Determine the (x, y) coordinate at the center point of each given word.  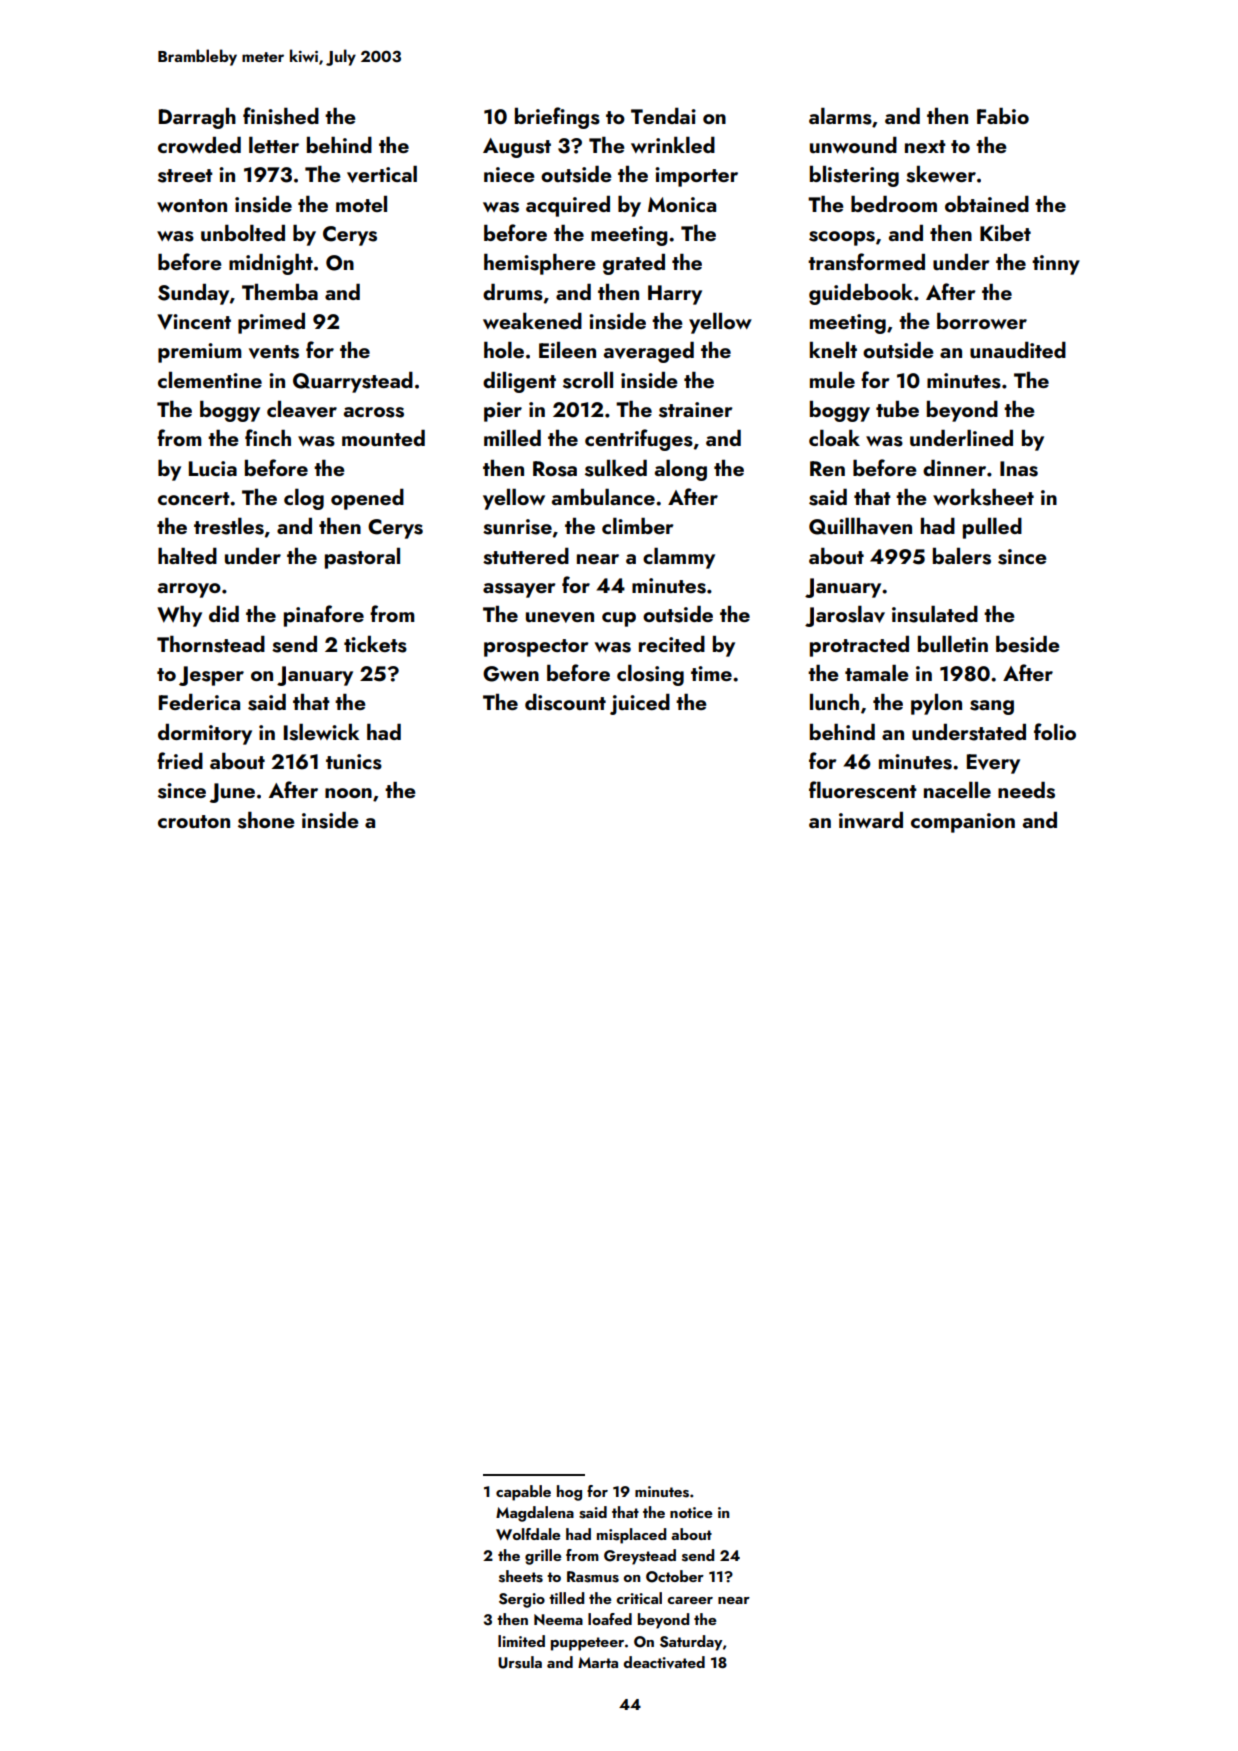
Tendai (663, 116)
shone (266, 820)
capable (523, 1493)
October (675, 1576)
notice (691, 1512)
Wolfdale (528, 1534)
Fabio (1003, 116)
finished (281, 116)
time (711, 673)
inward (871, 820)
